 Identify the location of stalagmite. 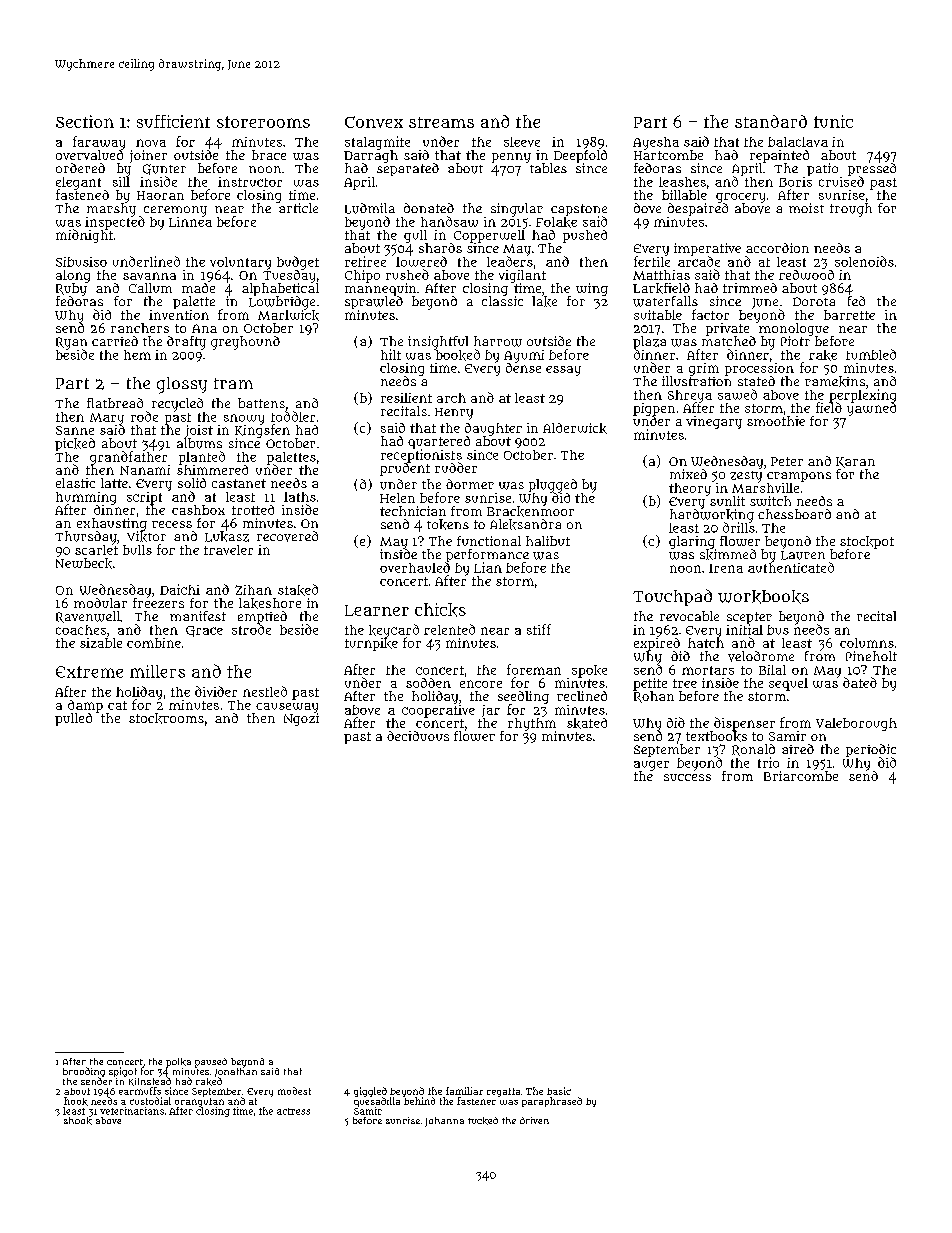
(377, 143).
